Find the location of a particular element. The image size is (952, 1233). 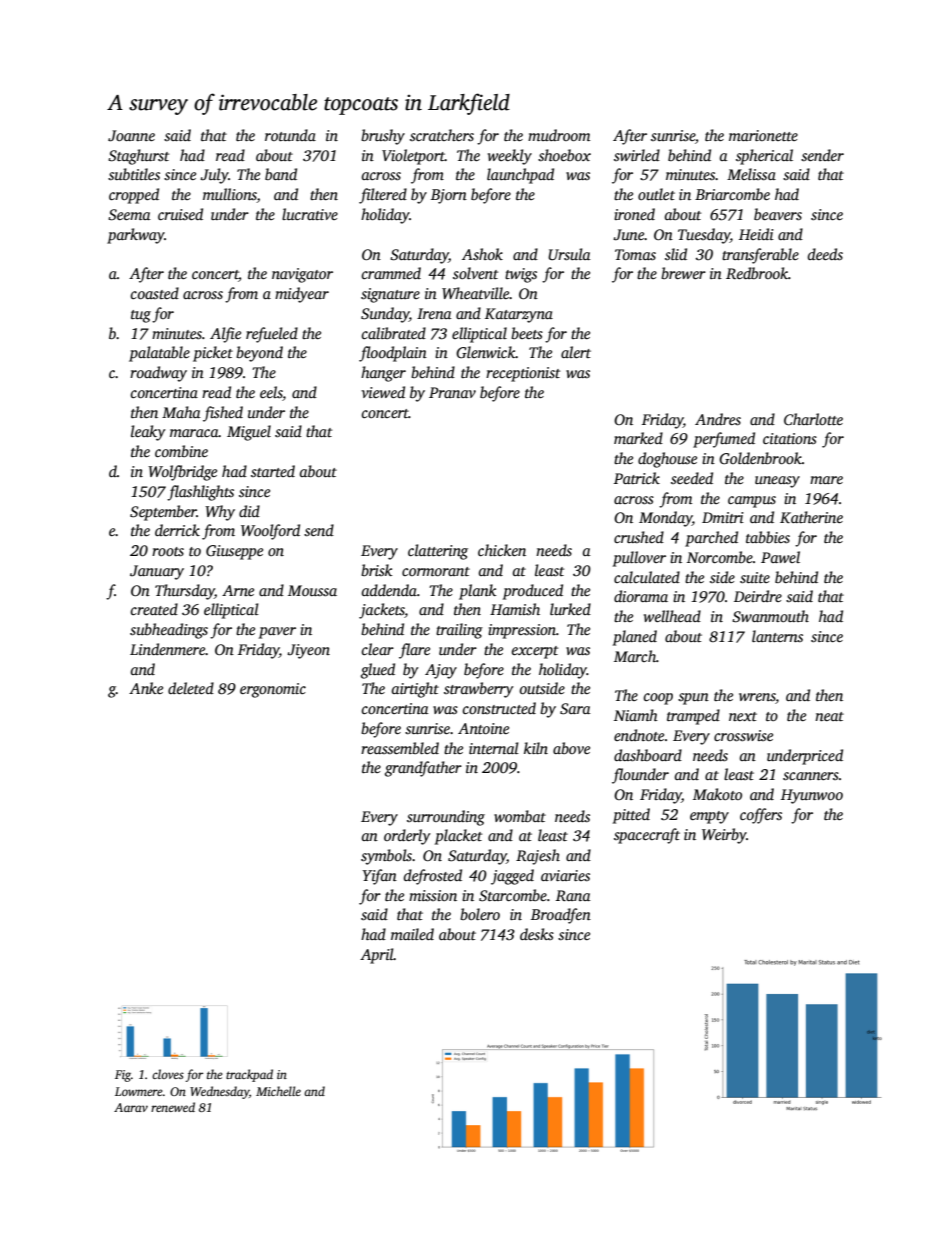

mailed is located at coordinates (412, 934).
